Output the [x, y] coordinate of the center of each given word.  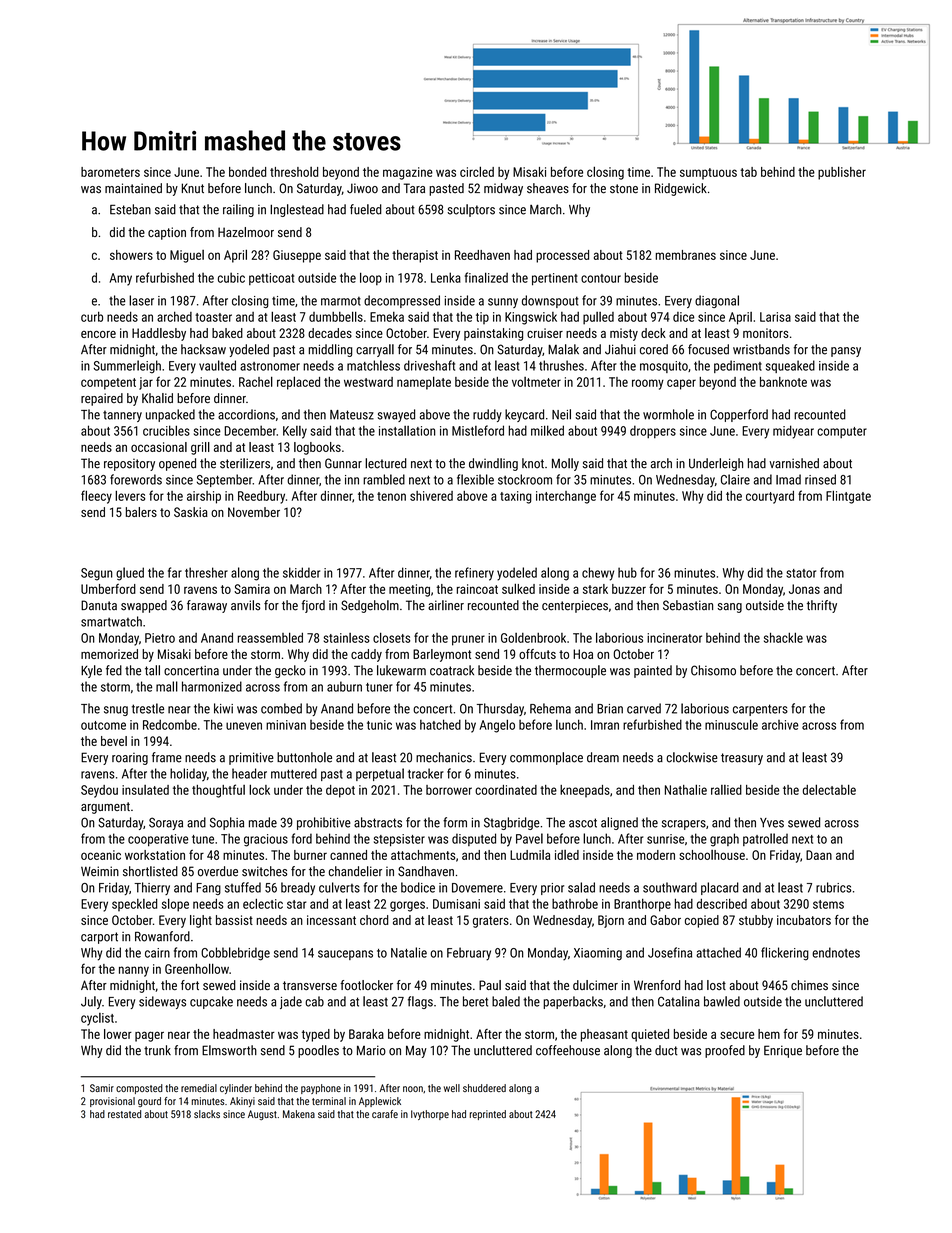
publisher [842, 173]
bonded [247, 172]
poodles [318, 1051]
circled [477, 171]
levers [130, 495]
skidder [301, 572]
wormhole [668, 414]
